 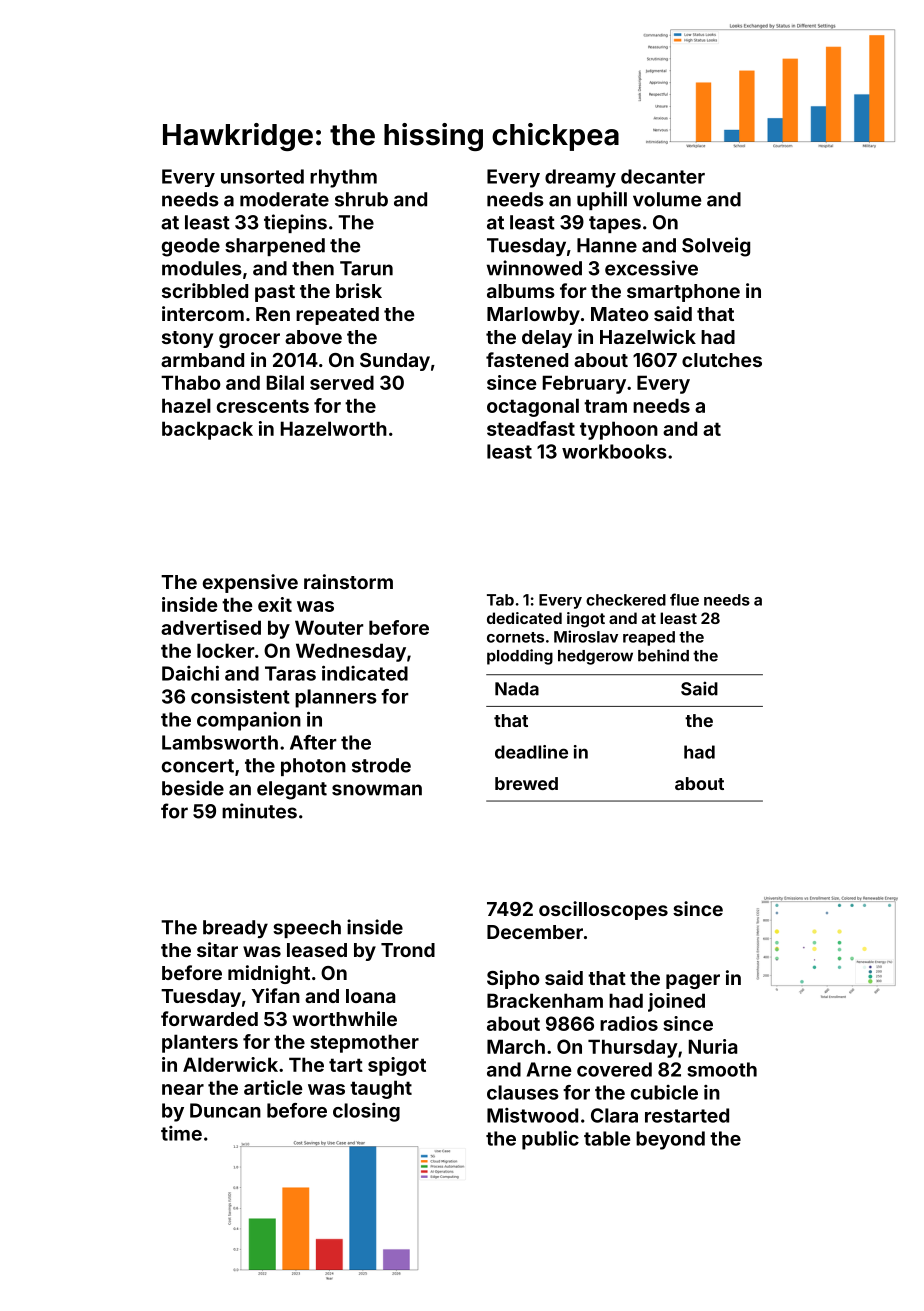 I want to click on advertised, so click(x=211, y=627).
